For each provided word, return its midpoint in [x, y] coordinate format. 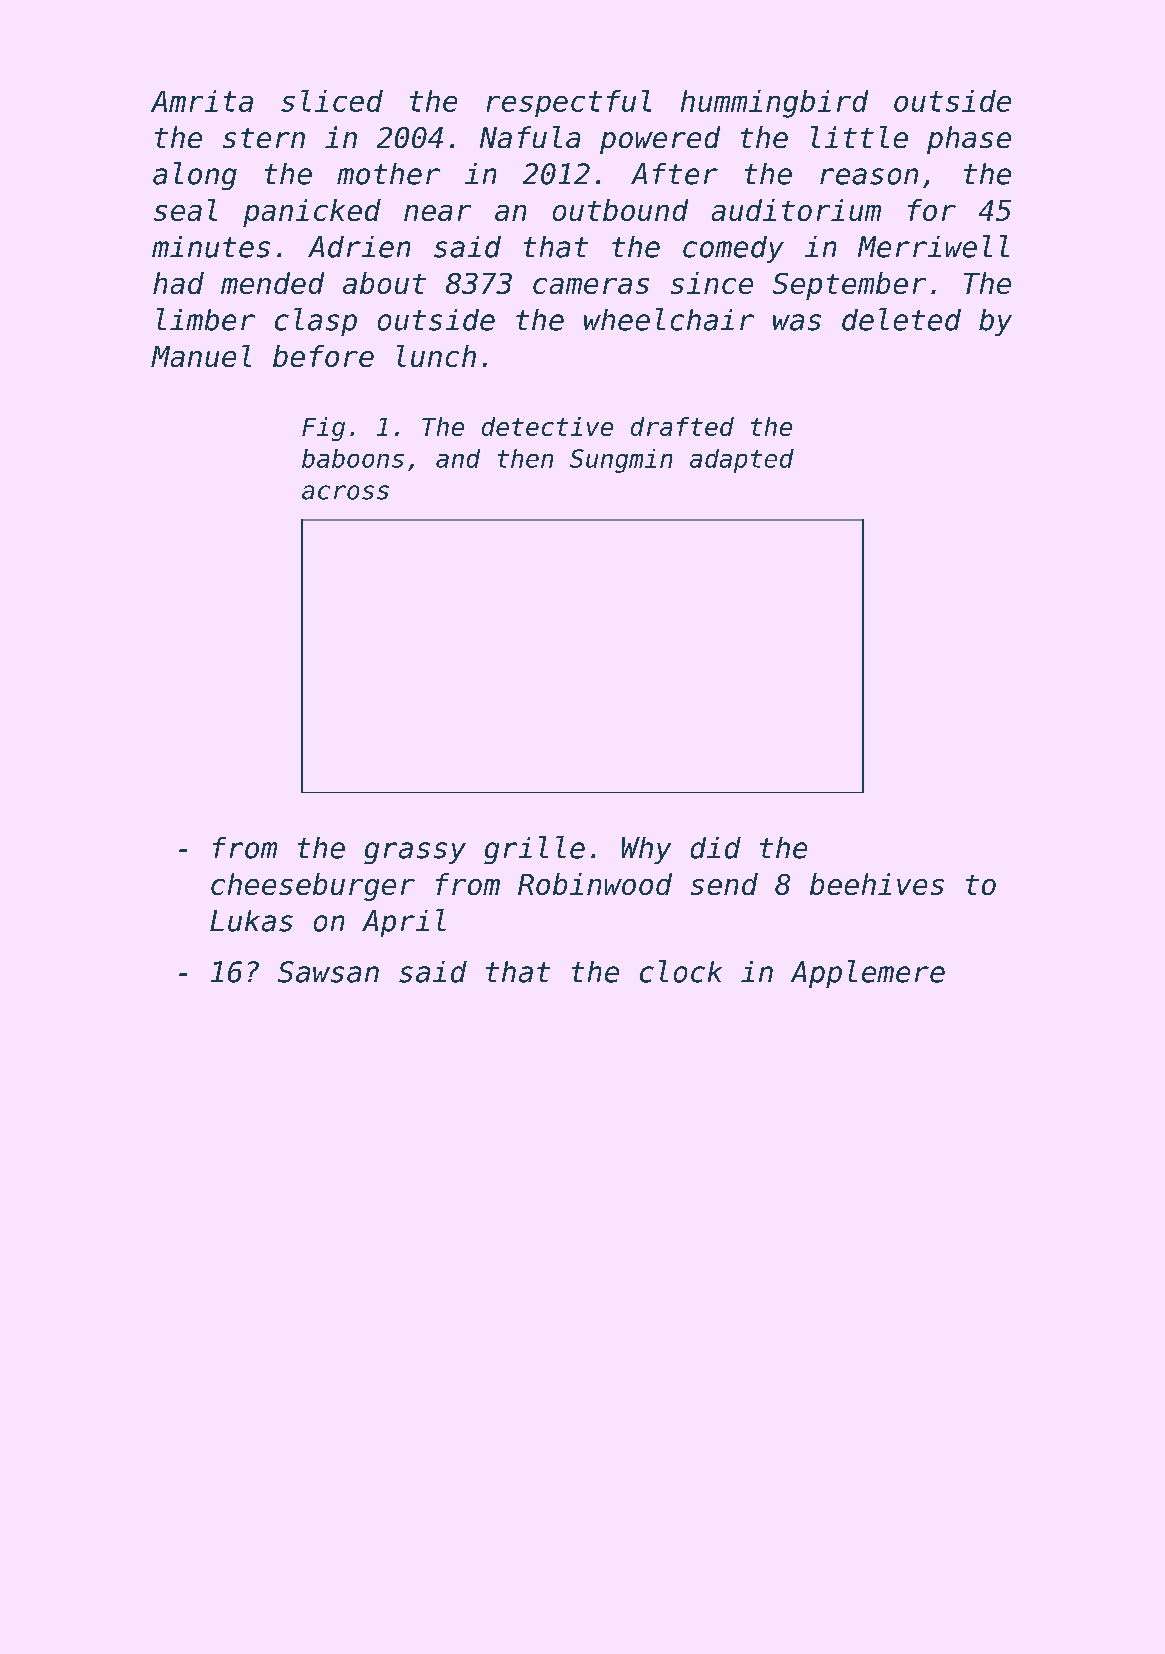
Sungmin [621, 461]
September [849, 286]
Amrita [202, 101]
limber [206, 319]
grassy [415, 853]
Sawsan [328, 972]
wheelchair [669, 319]
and [458, 458]
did [716, 848]
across [345, 492]
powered [660, 140]
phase [969, 140]
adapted [742, 461]
